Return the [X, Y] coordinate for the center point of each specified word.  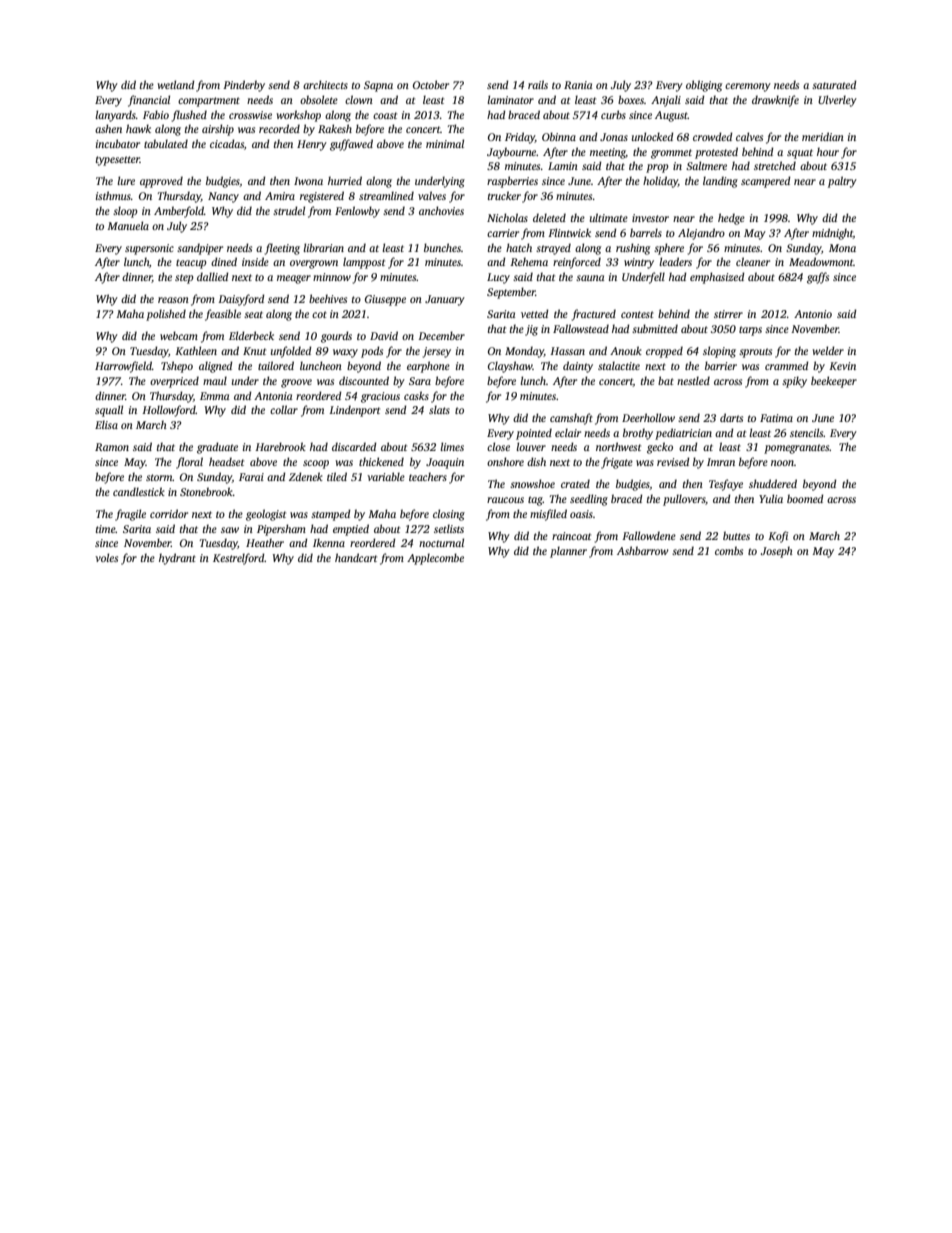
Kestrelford [238, 559]
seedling [589, 500]
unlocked [653, 136]
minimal [445, 143]
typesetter [118, 161]
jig [531, 330]
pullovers [684, 500]
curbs [613, 114]
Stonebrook [206, 491]
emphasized [717, 278]
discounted [364, 380]
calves [749, 136]
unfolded [291, 352]
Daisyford [242, 300]
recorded [279, 128]
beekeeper [834, 382]
